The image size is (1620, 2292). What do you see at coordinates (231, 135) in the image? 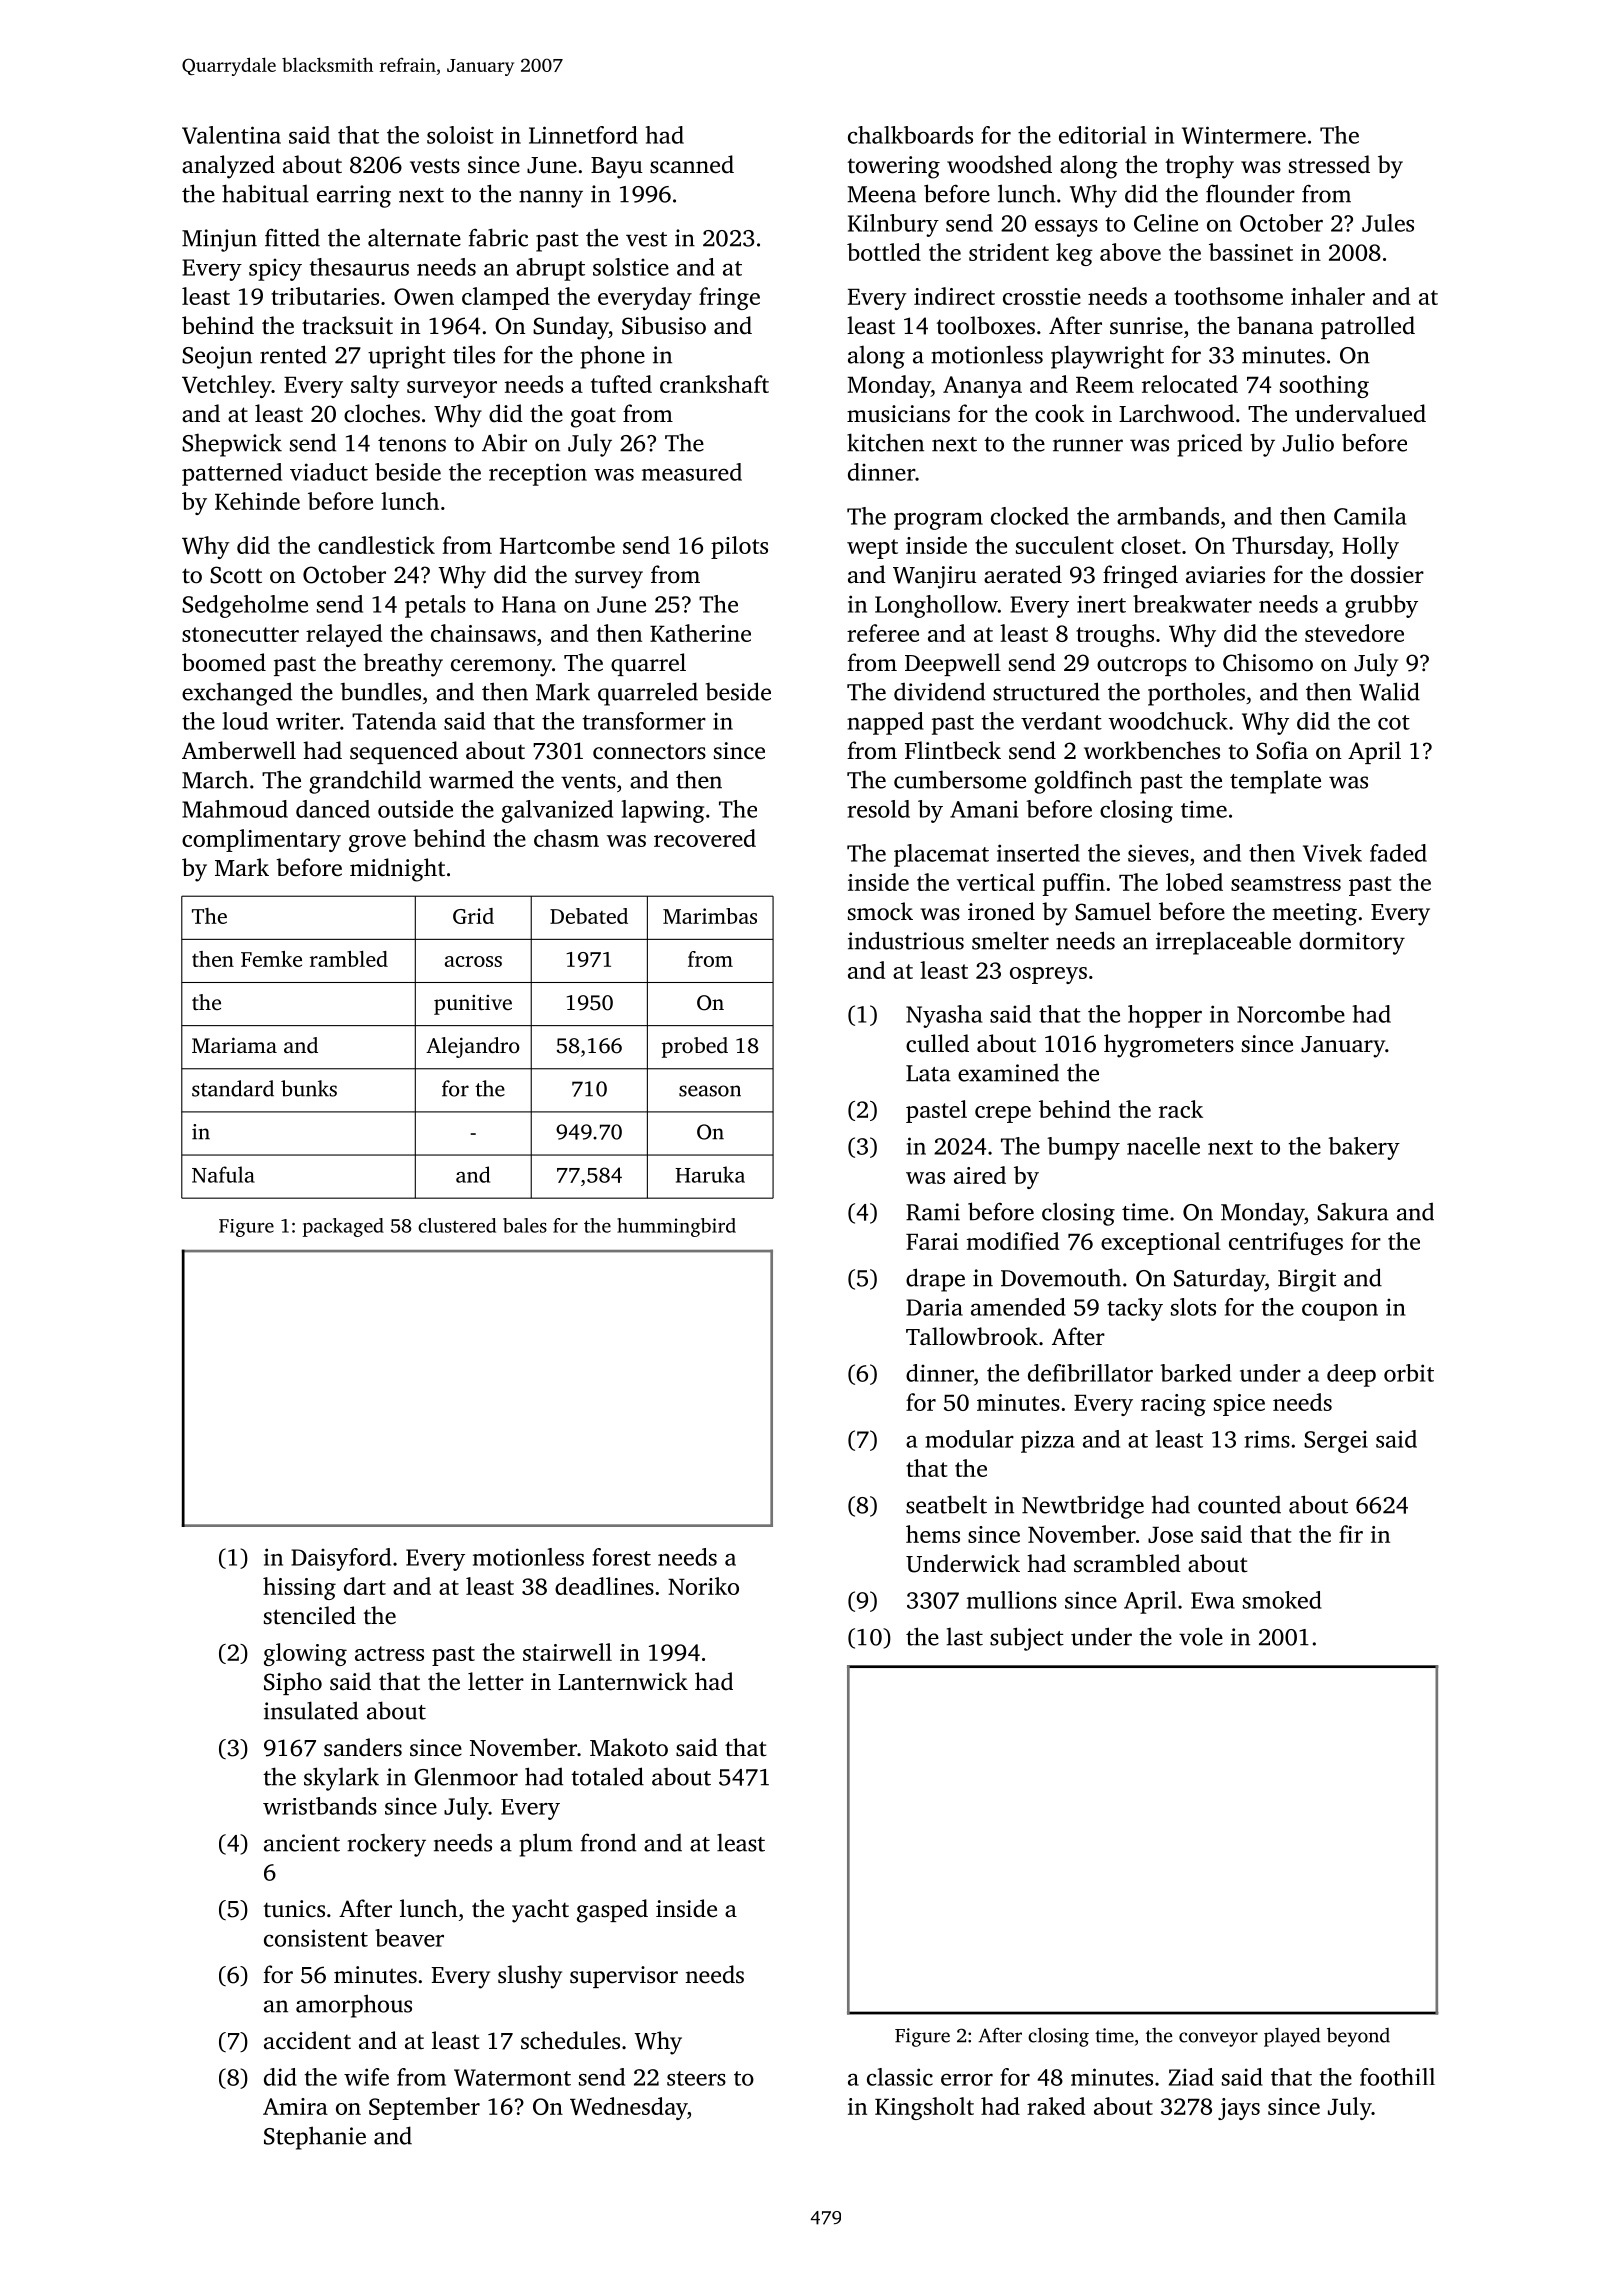
I see `Valentina` at bounding box center [231, 135].
